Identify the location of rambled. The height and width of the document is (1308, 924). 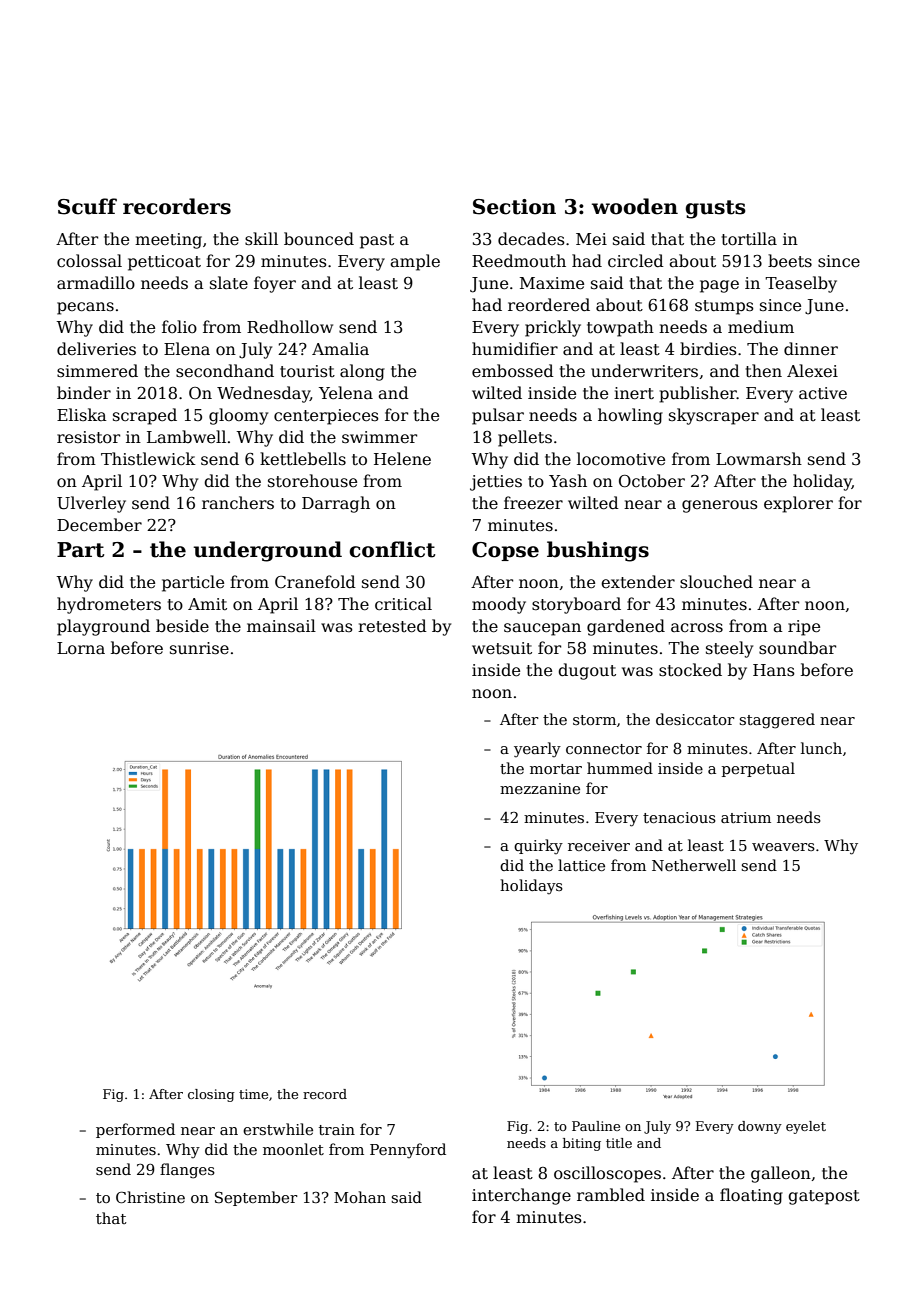
(611, 1194).
